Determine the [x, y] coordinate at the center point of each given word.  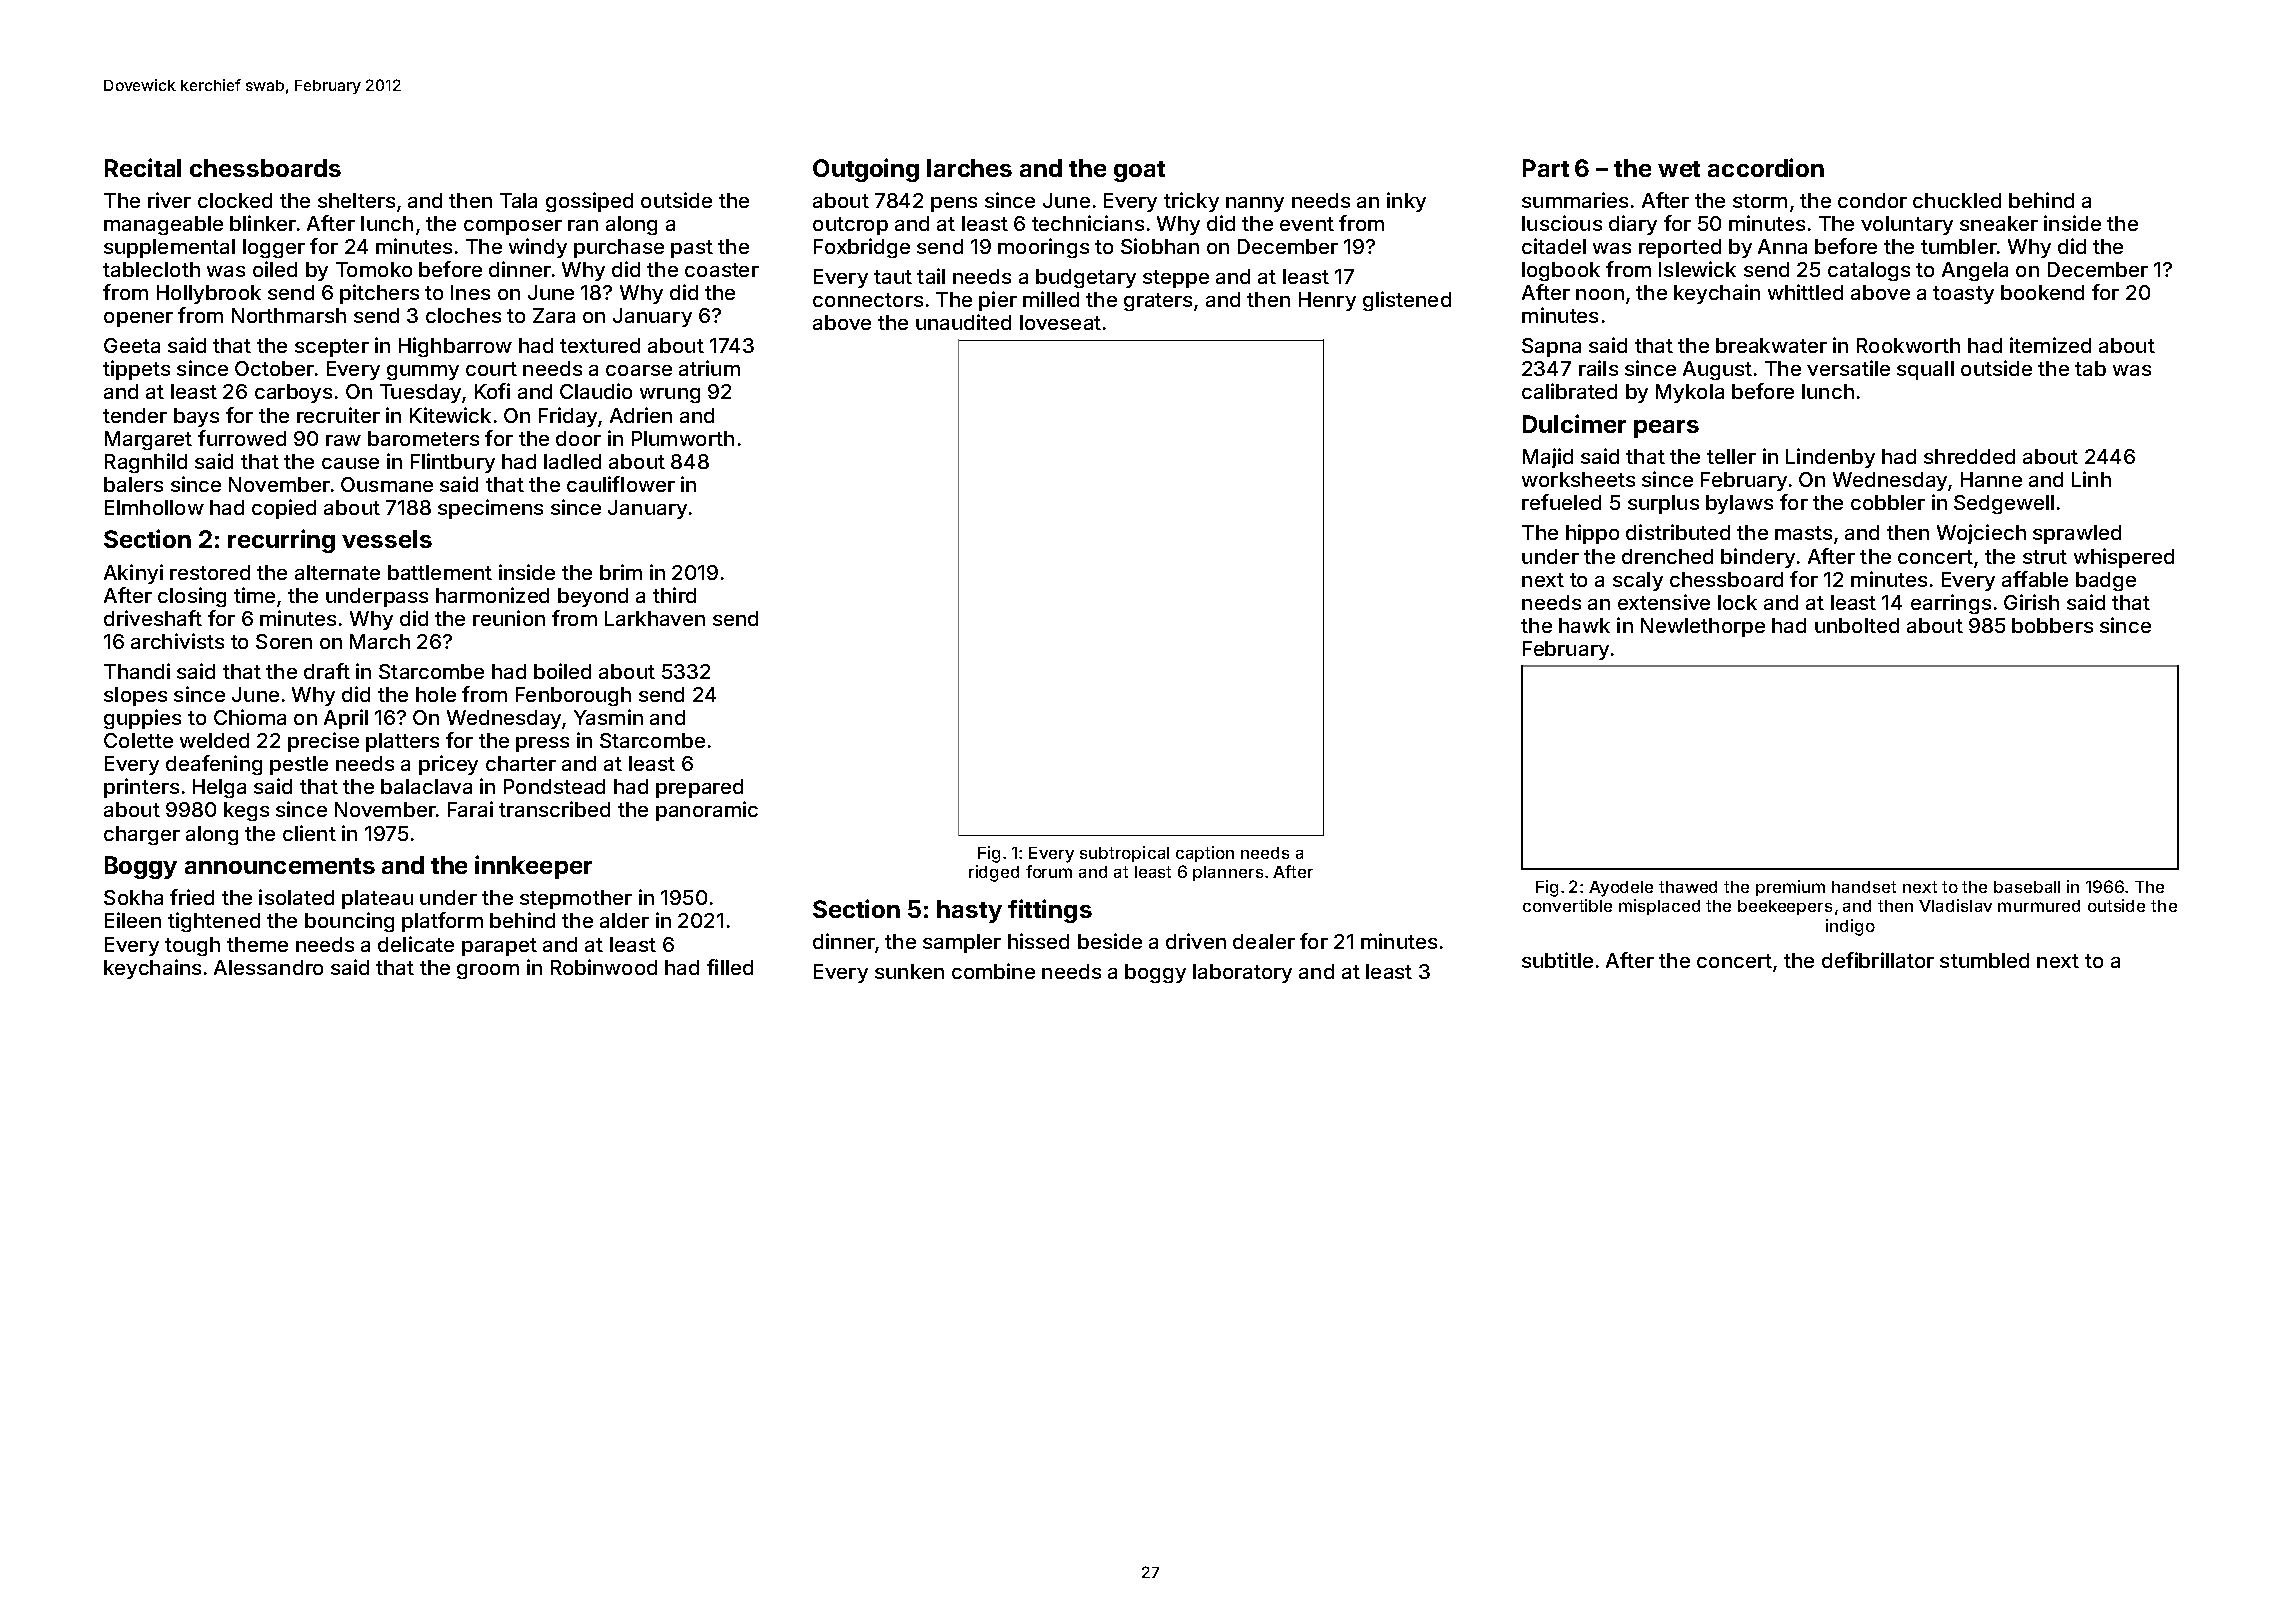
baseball [2027, 887]
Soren [284, 641]
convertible [1567, 905]
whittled [1805, 292]
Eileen [133, 920]
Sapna [1551, 347]
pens [954, 204]
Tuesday [420, 393]
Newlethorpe [1703, 627]
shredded [1969, 456]
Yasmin [608, 717]
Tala [518, 200]
